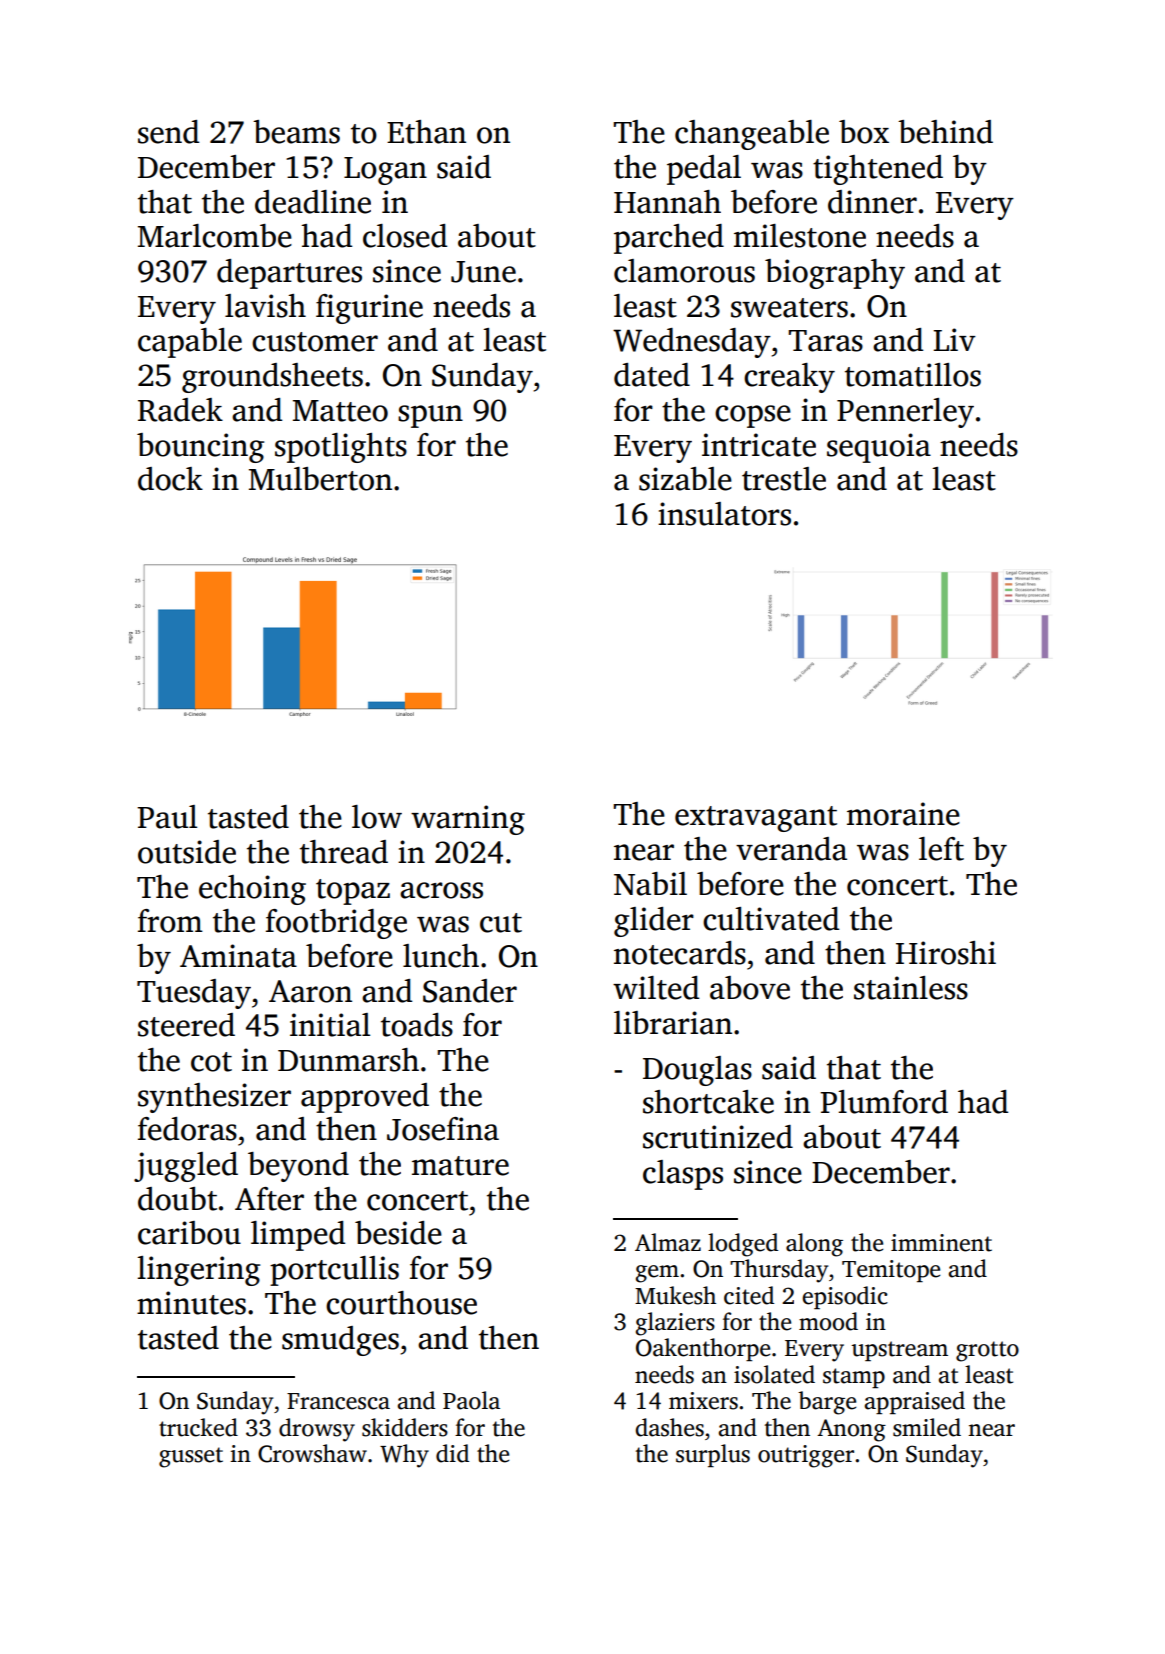 The width and height of the page is (1165, 1654). What do you see at coordinates (789, 378) in the page?
I see `creaky` at bounding box center [789, 378].
